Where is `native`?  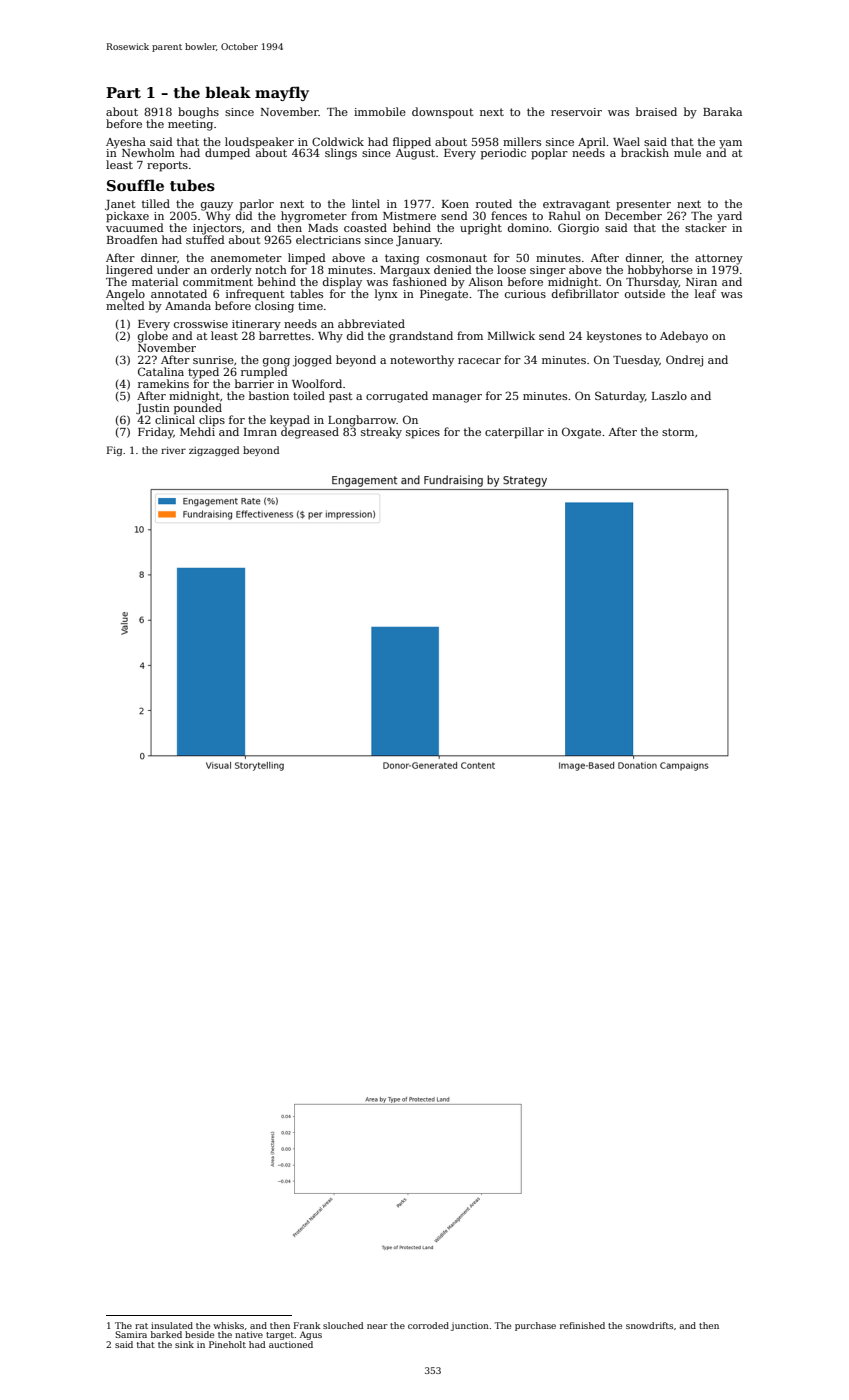 native is located at coordinates (249, 1334).
